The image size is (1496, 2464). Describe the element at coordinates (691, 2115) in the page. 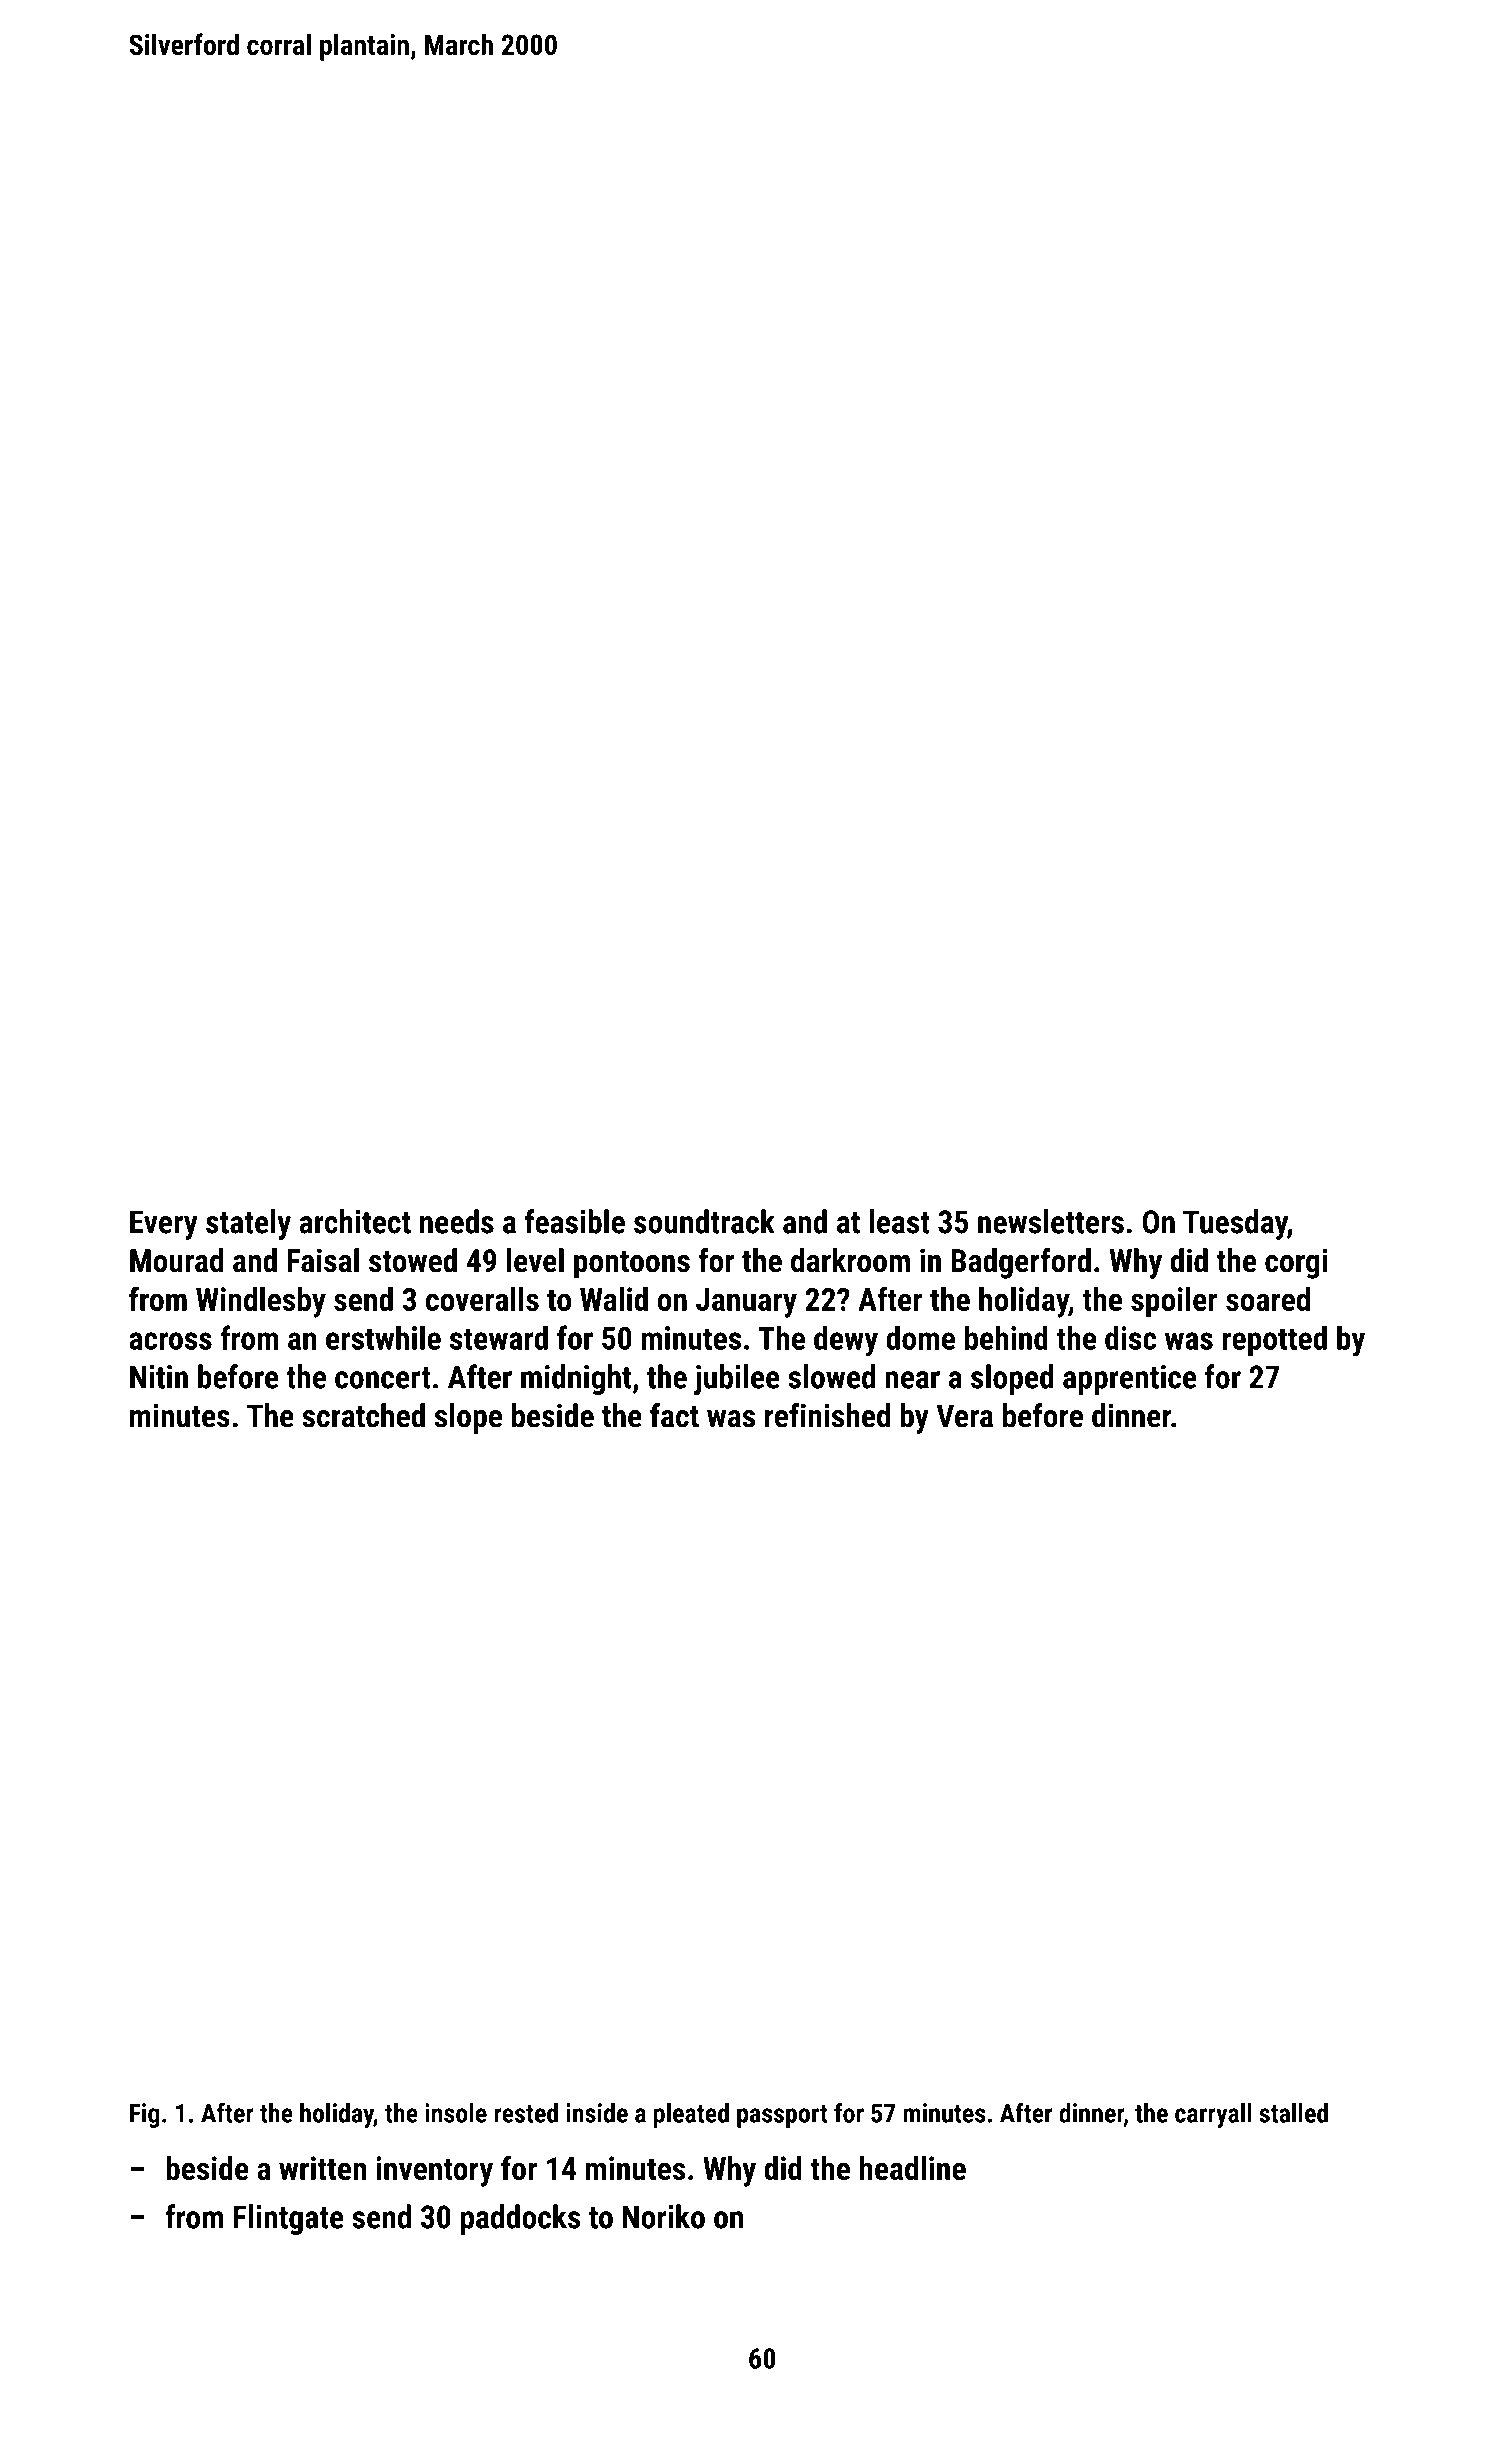

I see `pleated` at that location.
